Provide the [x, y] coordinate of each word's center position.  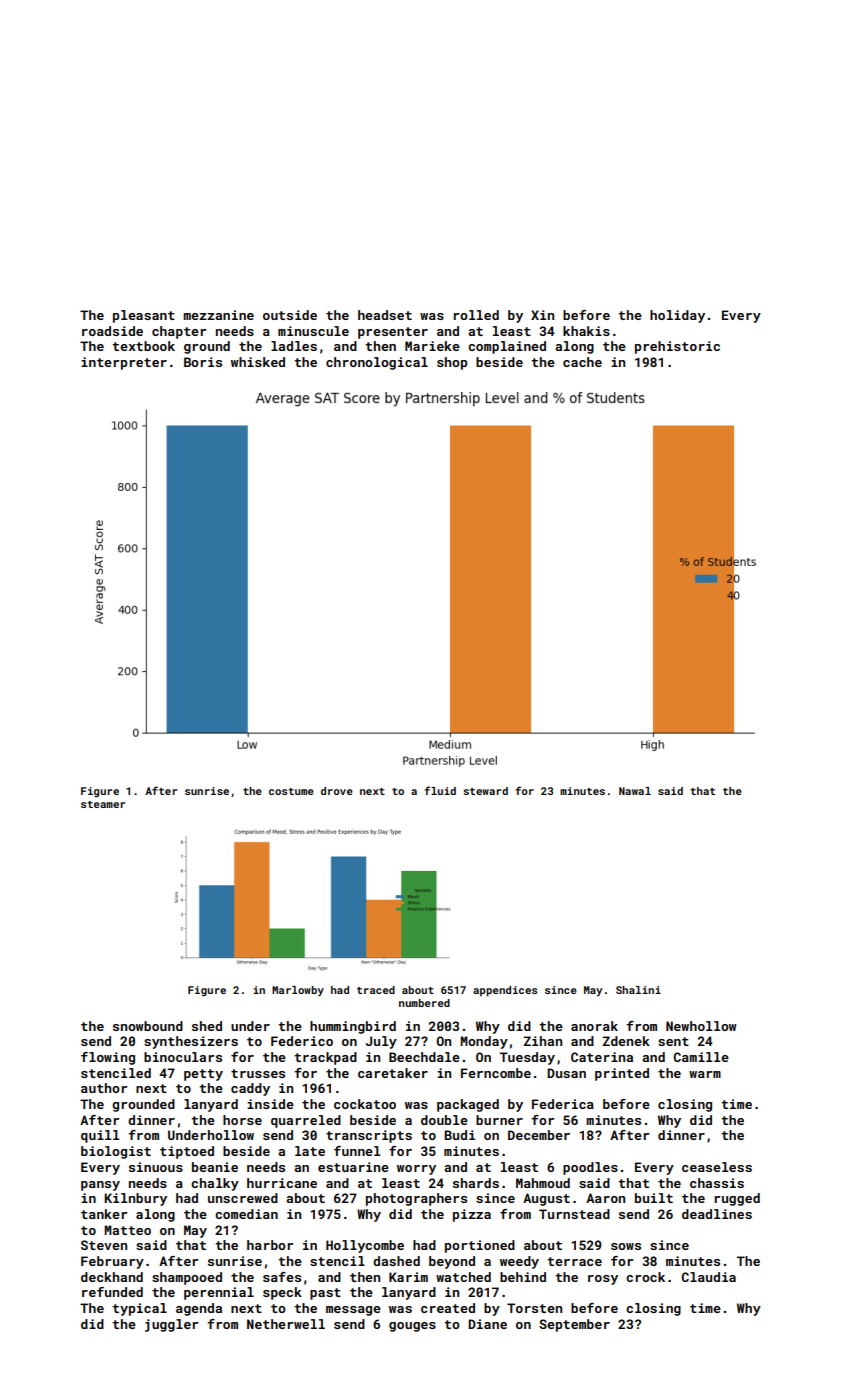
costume [291, 791]
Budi [459, 1135]
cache [582, 362]
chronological [377, 363]
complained [507, 347]
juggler [171, 1325]
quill [100, 1136]
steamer [103, 804]
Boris [203, 362]
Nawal [635, 791]
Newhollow [701, 1026]
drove [337, 791]
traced [376, 990]
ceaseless [717, 1167]
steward [485, 791]
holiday [677, 316]
